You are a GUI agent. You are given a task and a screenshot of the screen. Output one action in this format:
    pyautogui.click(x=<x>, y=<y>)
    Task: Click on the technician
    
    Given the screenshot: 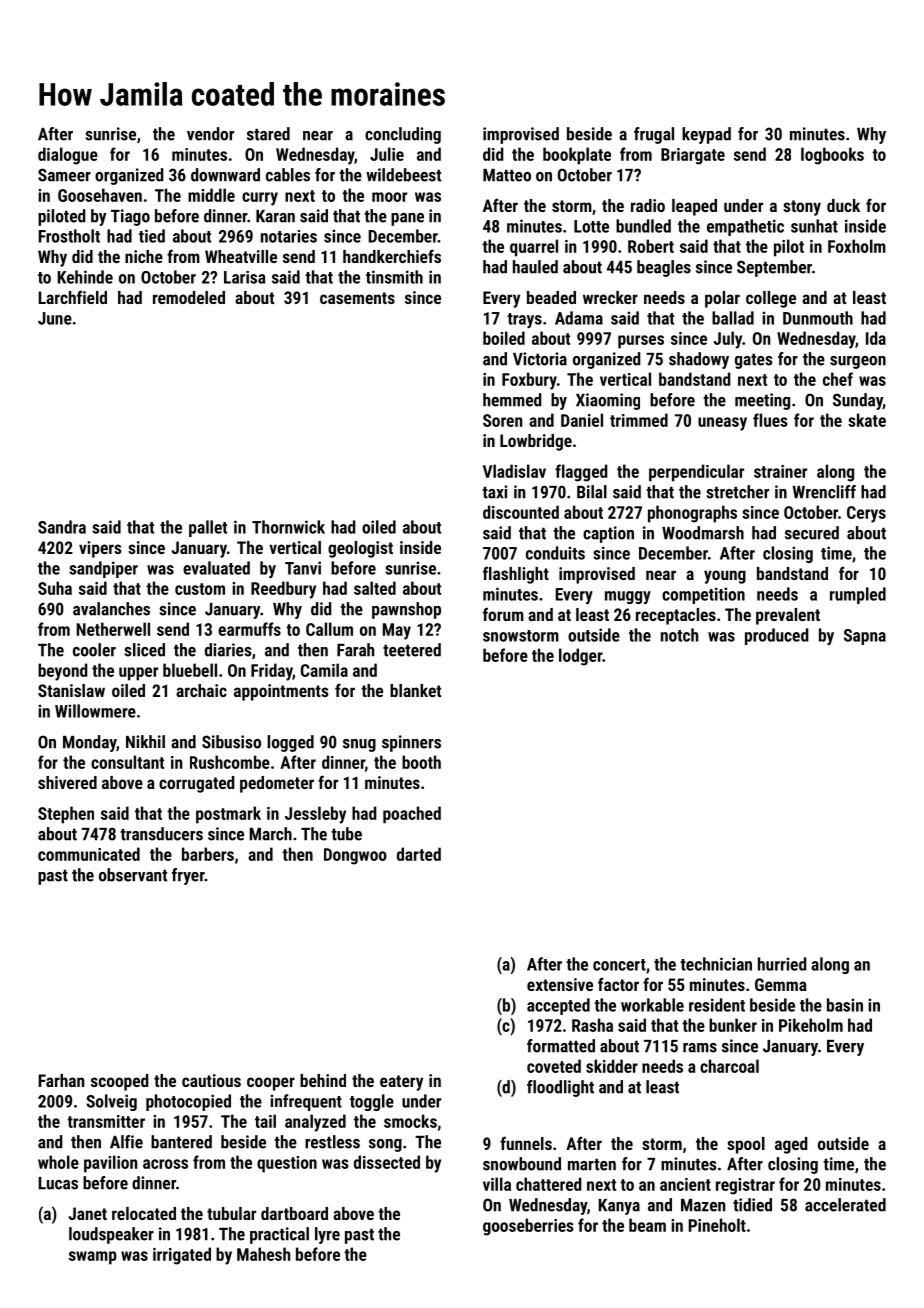 What is the action you would take?
    pyautogui.click(x=716, y=964)
